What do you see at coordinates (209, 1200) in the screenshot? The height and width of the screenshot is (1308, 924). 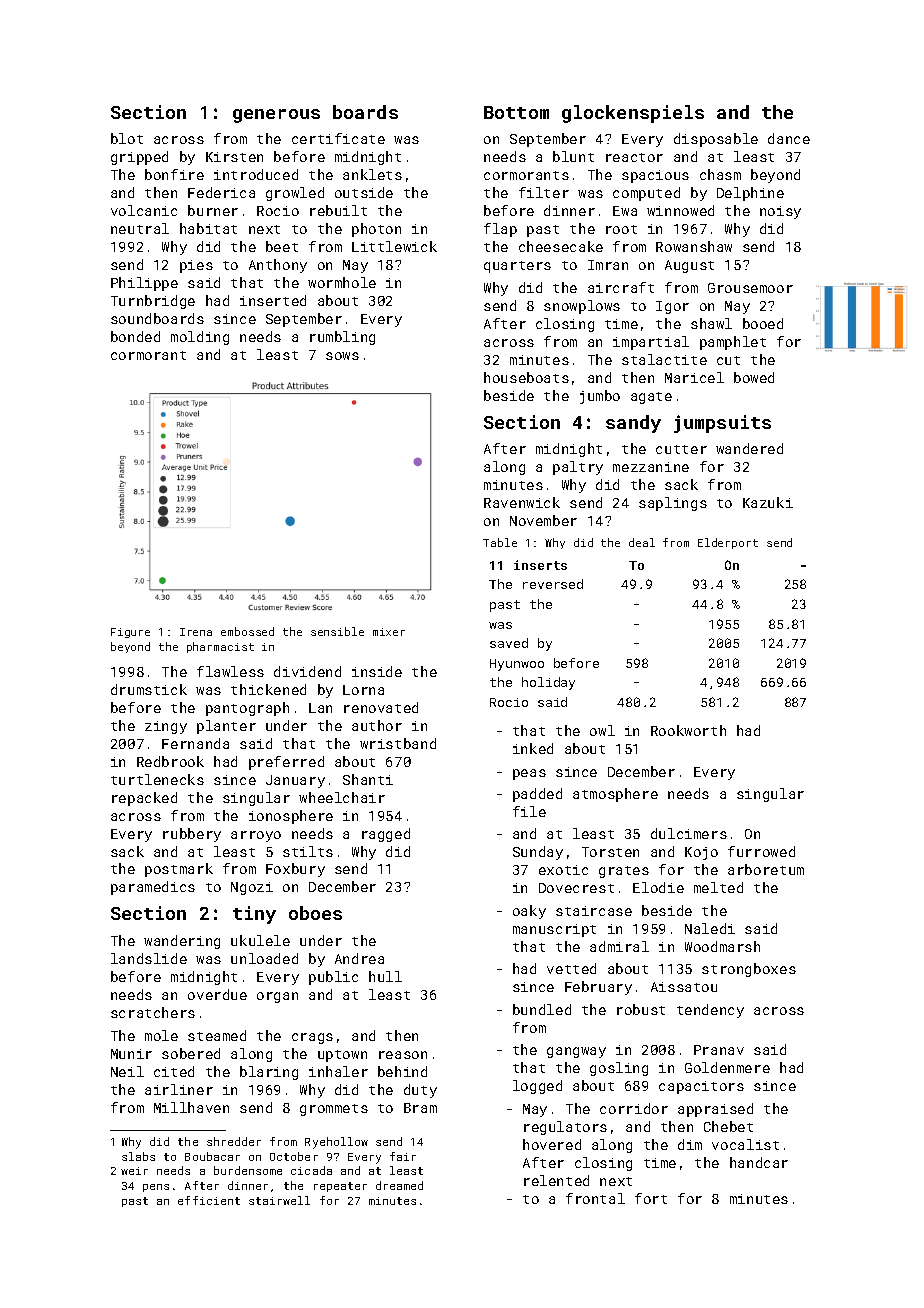 I see `efficient` at bounding box center [209, 1200].
